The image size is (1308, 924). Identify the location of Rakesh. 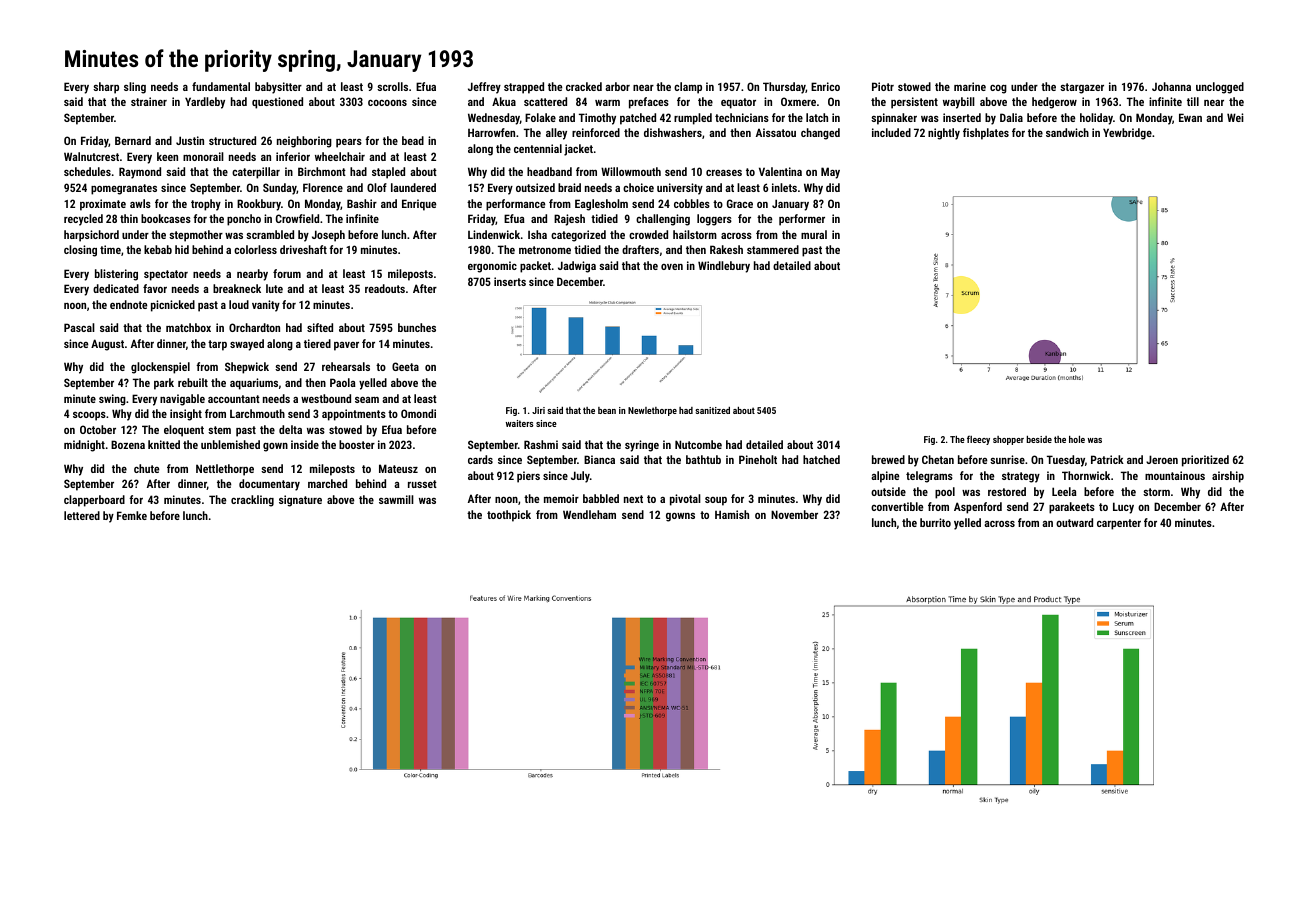
(726, 249).
